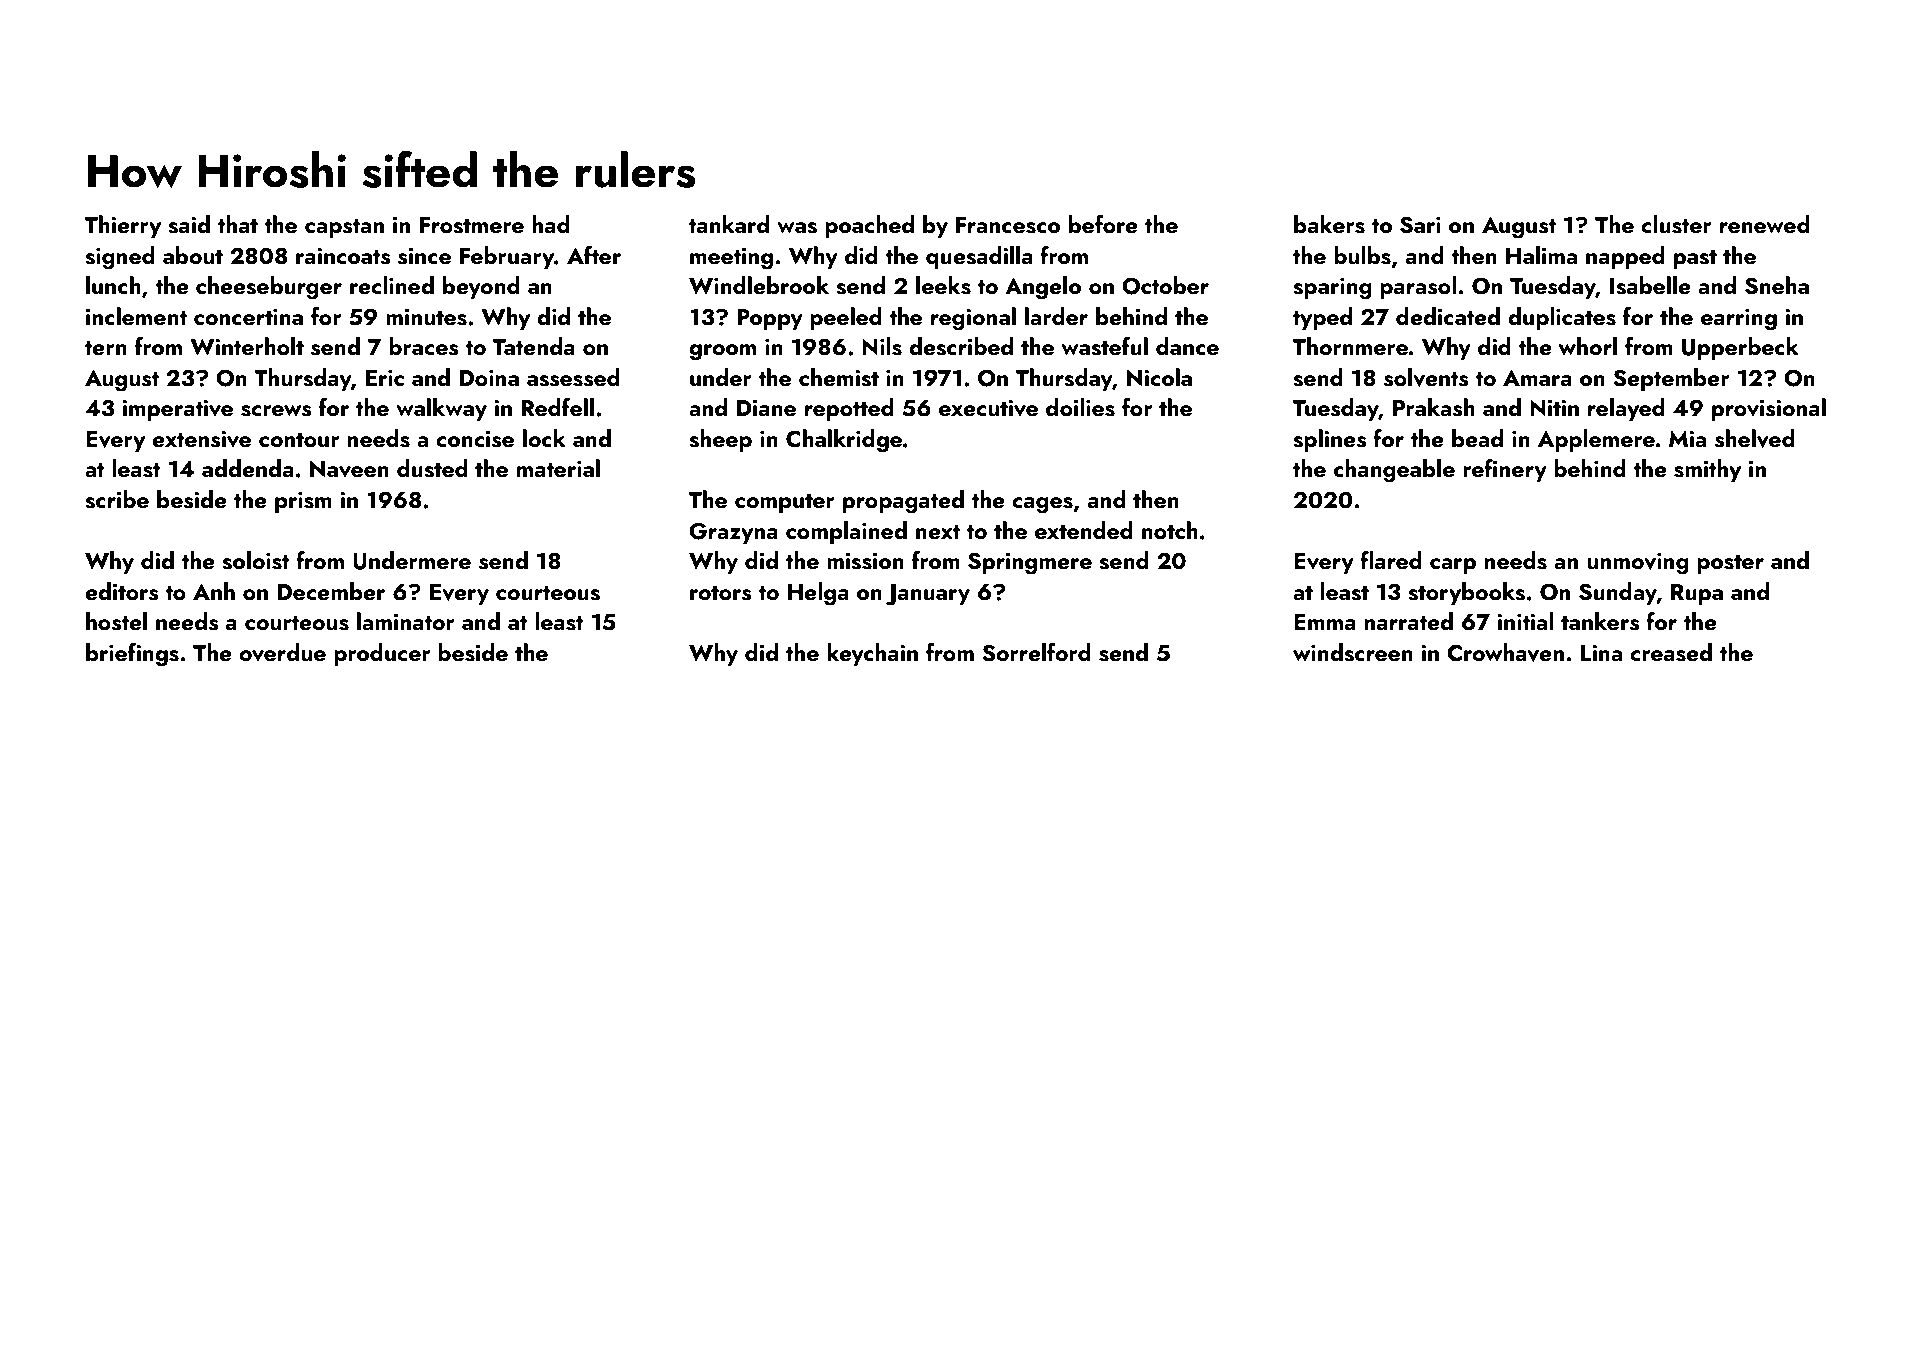 This screenshot has width=1919, height=1357. Describe the element at coordinates (1505, 470) in the screenshot. I see `refinery` at that location.
